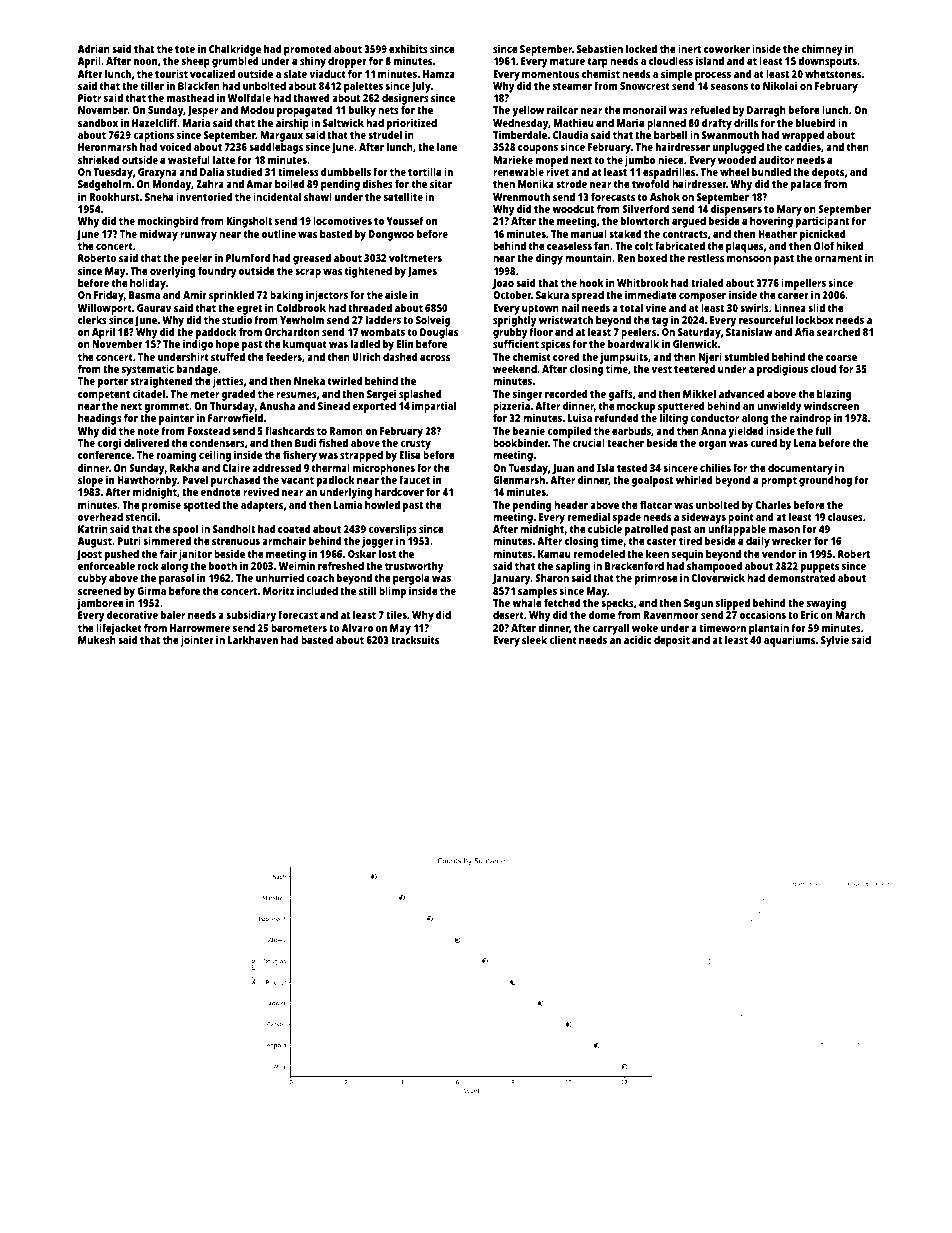 This screenshot has width=952, height=1233. I want to click on Elisa, so click(409, 454).
